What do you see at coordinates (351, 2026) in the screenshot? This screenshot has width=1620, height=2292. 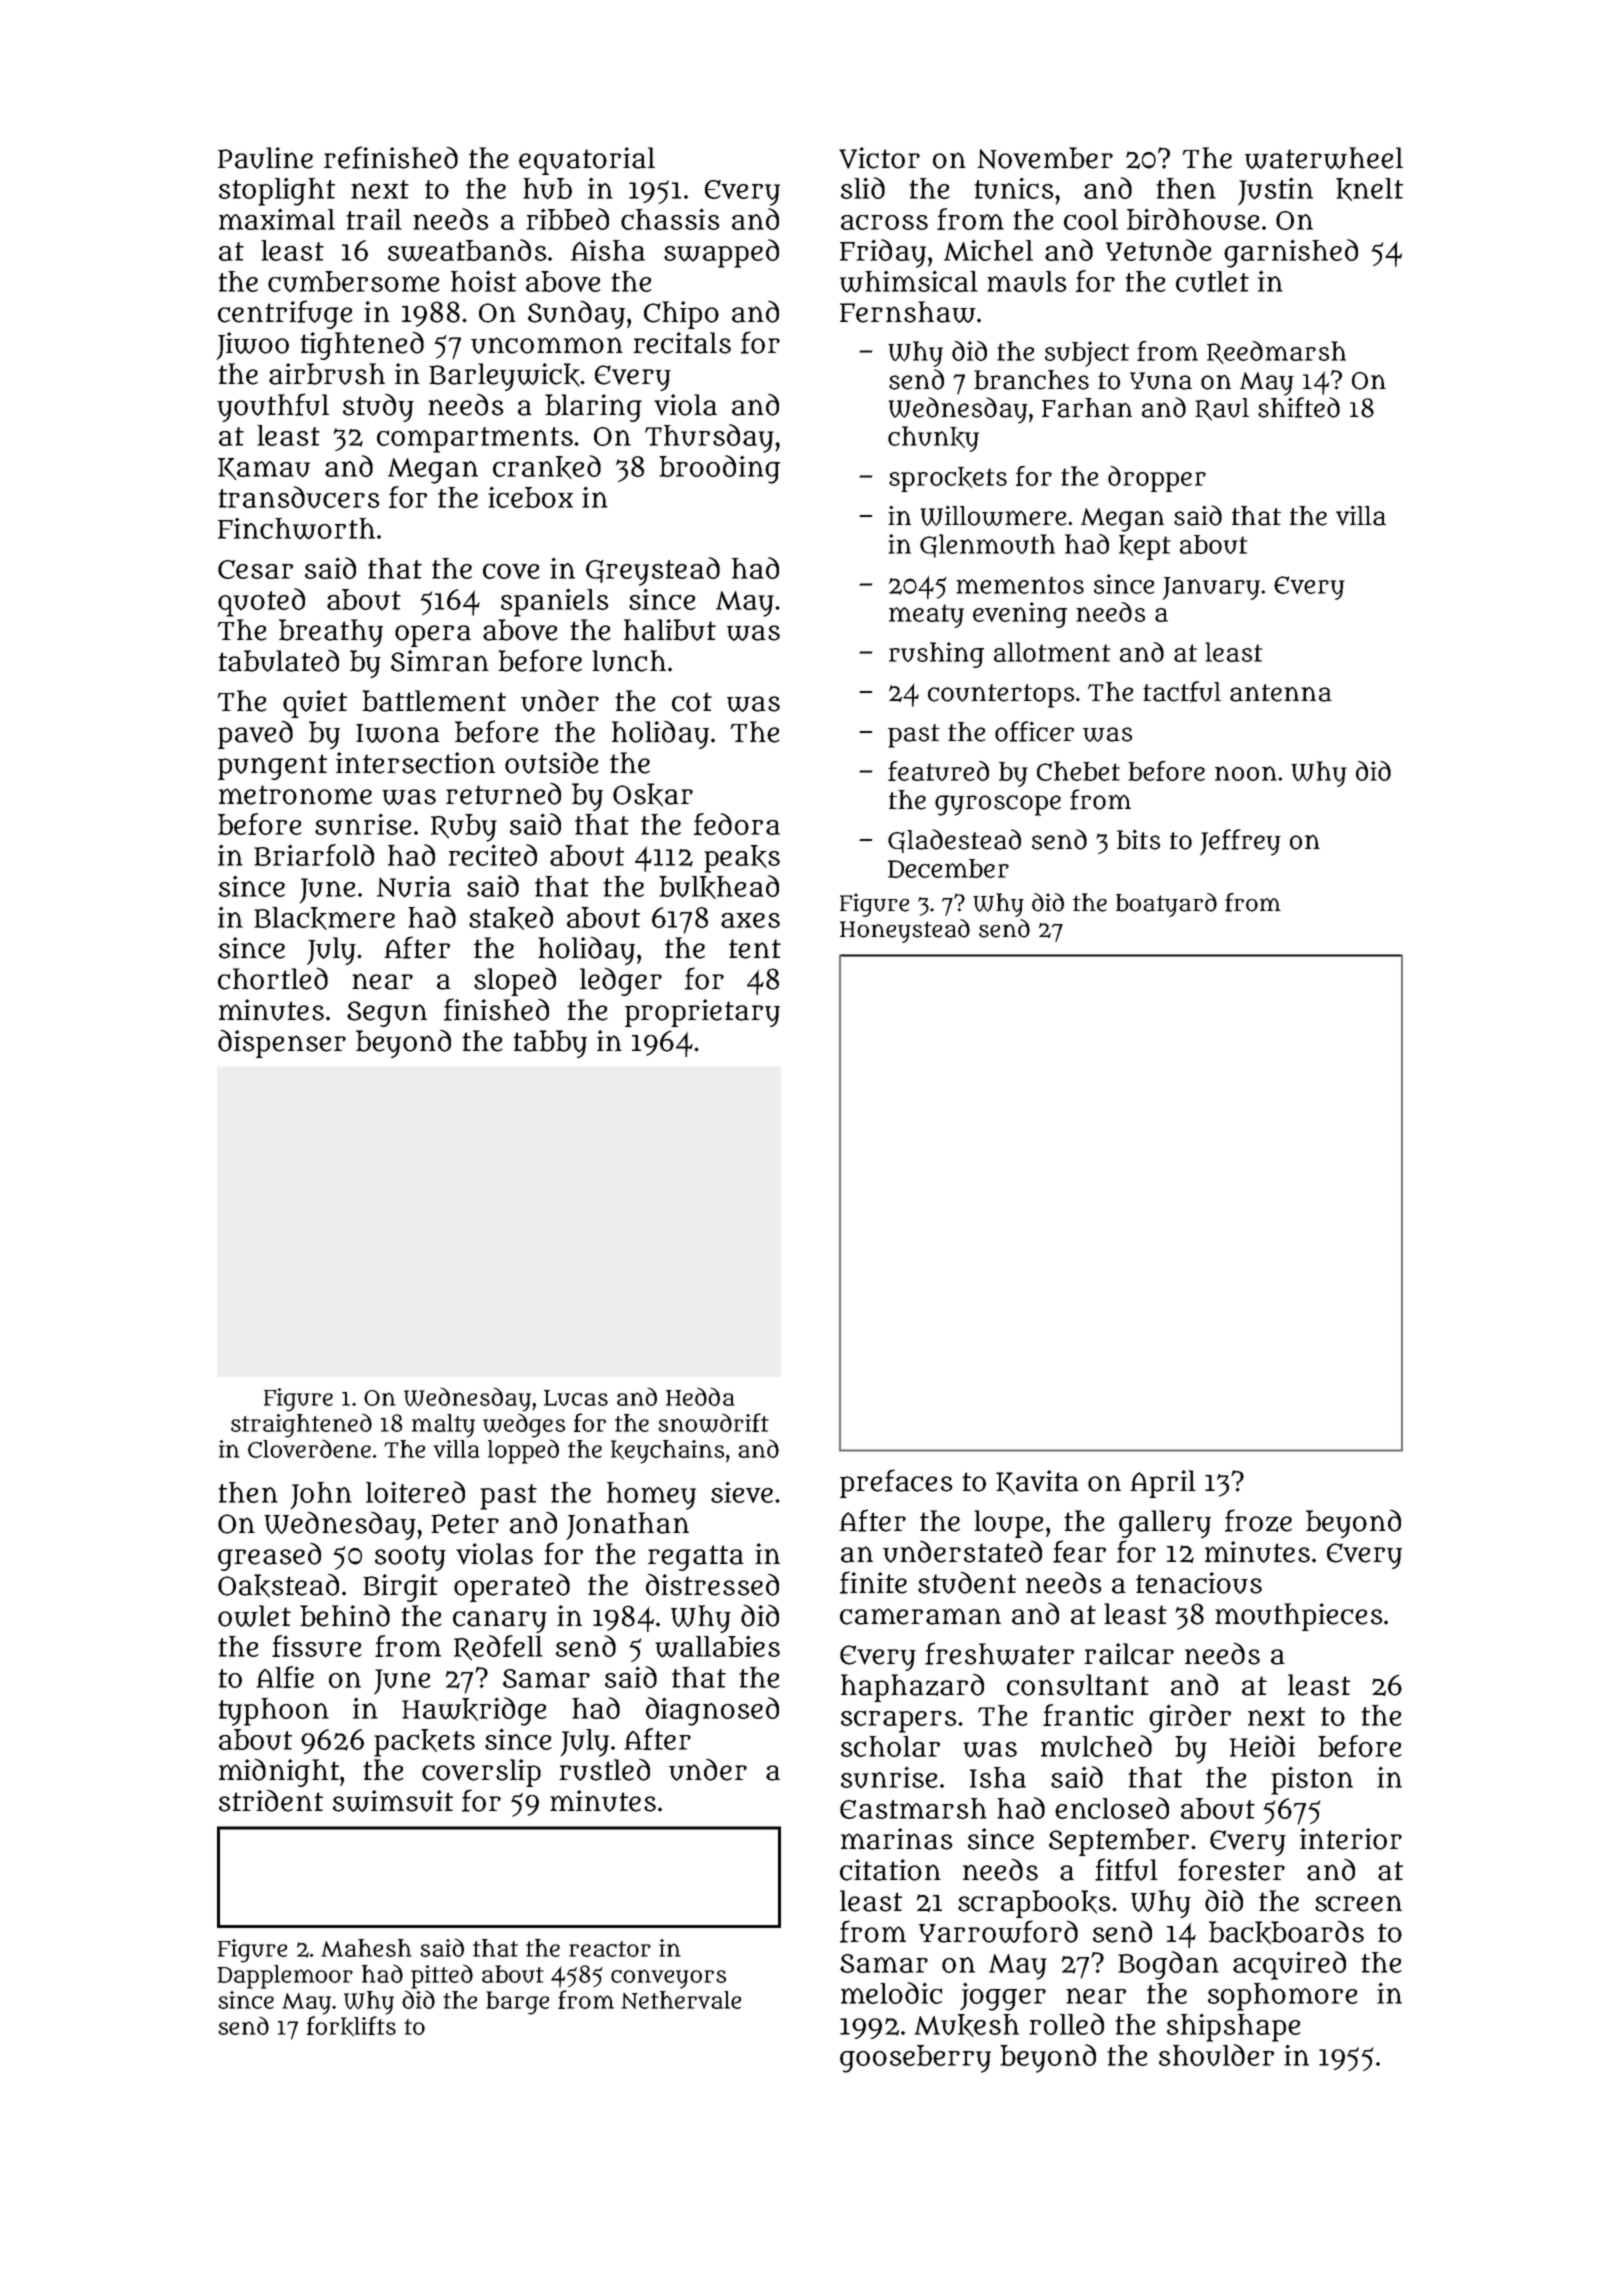 I see `forklifts` at bounding box center [351, 2026].
